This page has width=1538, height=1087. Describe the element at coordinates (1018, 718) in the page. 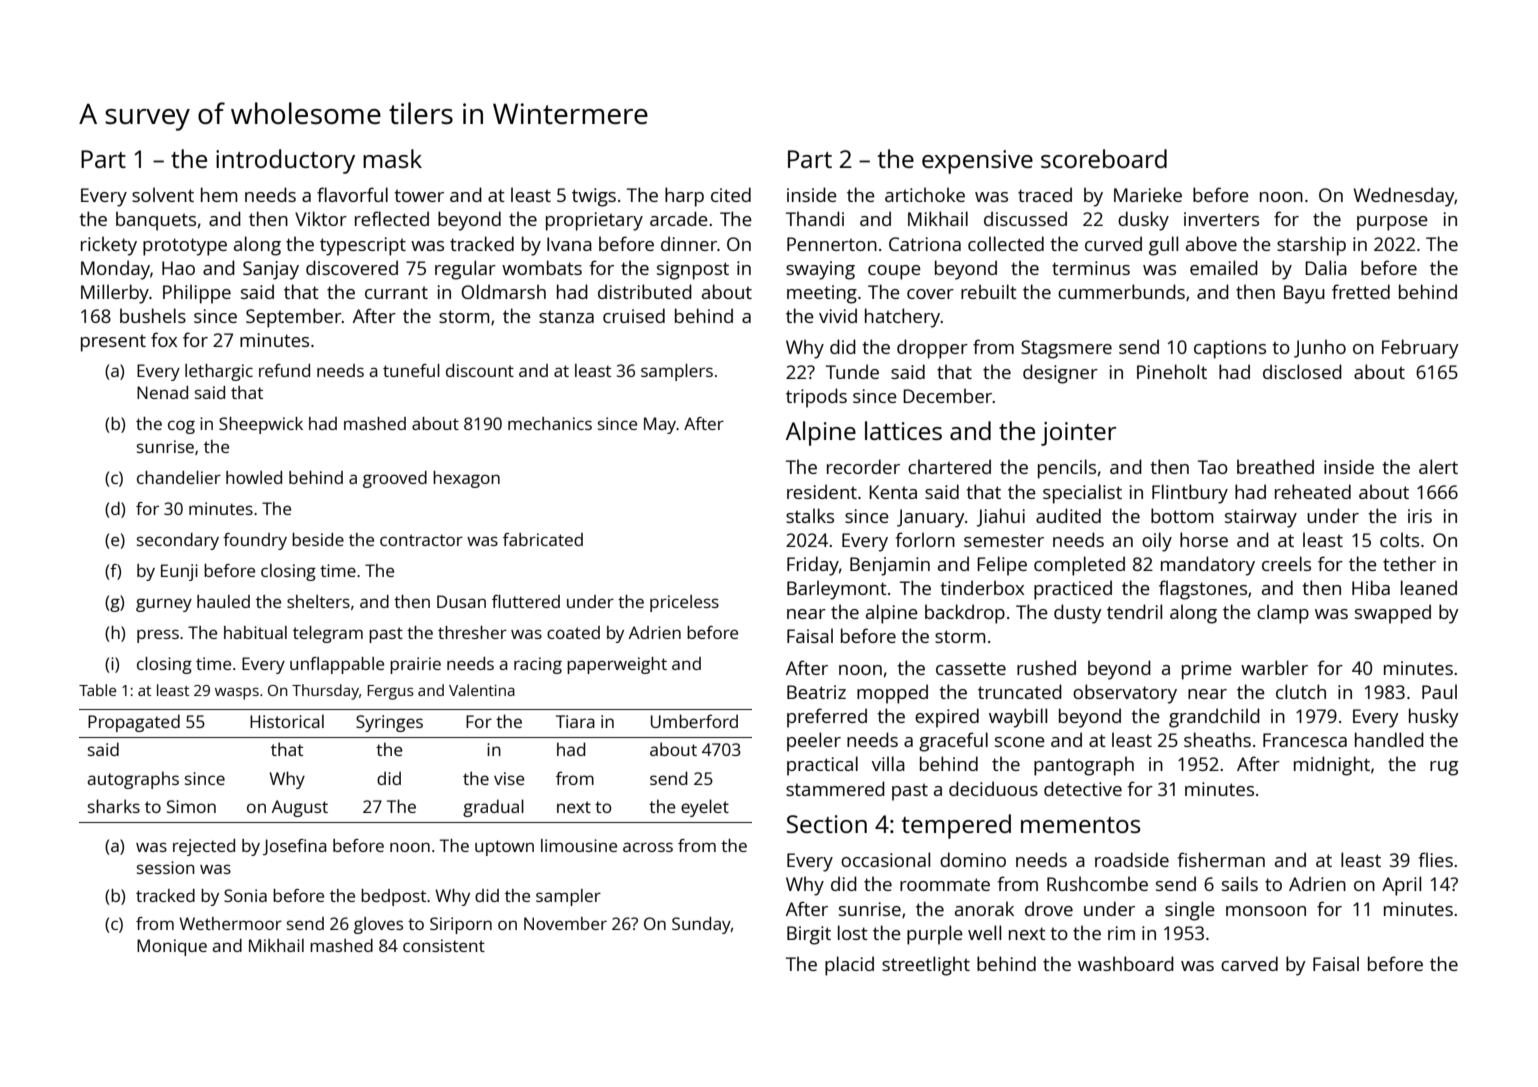

I see `waybill` at that location.
